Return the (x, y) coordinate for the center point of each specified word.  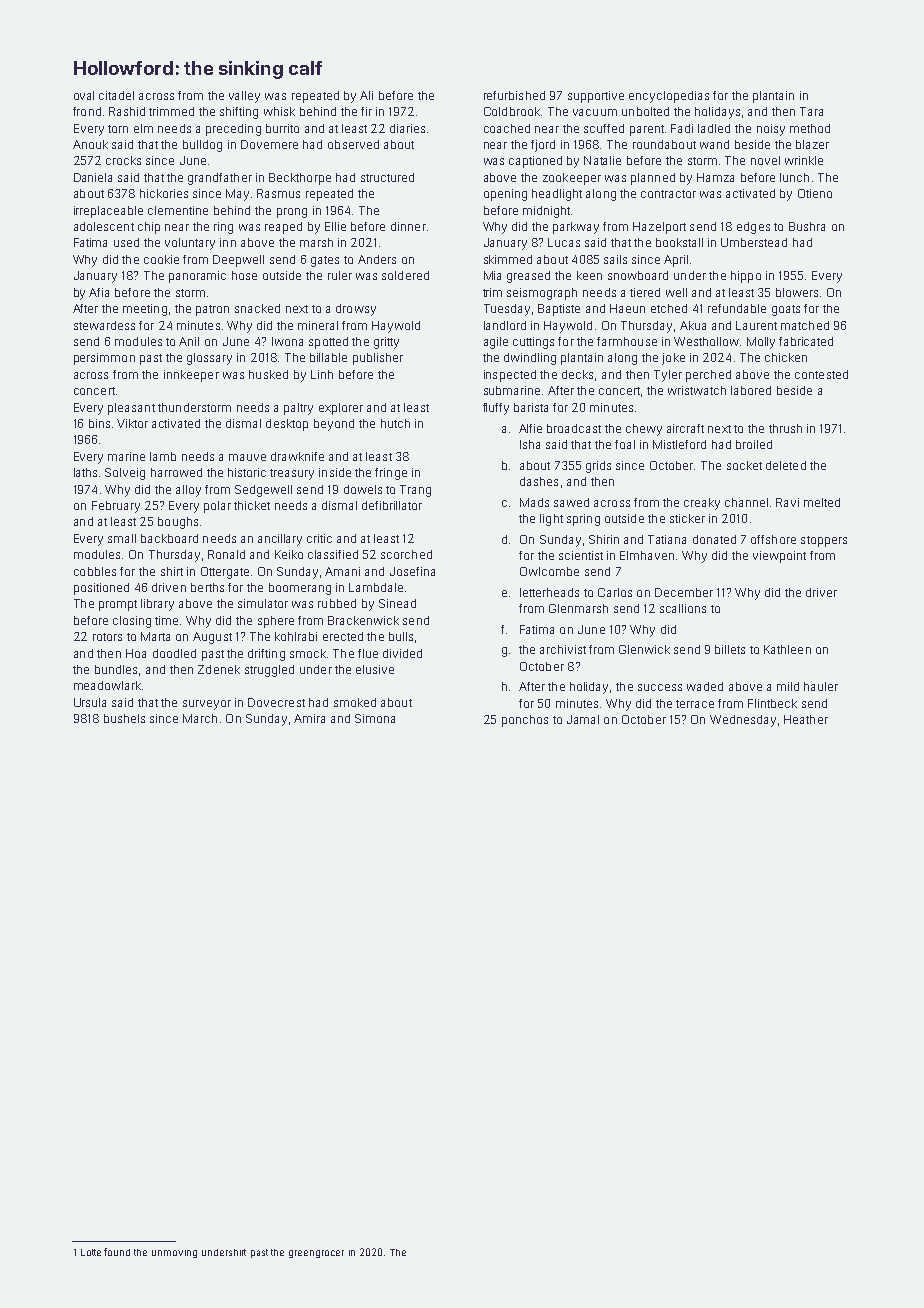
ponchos (525, 721)
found (117, 1252)
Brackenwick (363, 620)
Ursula (90, 702)
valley (244, 97)
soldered (405, 275)
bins (99, 423)
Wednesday (743, 721)
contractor (668, 194)
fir (366, 111)
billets (730, 649)
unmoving (174, 1254)
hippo (746, 277)
